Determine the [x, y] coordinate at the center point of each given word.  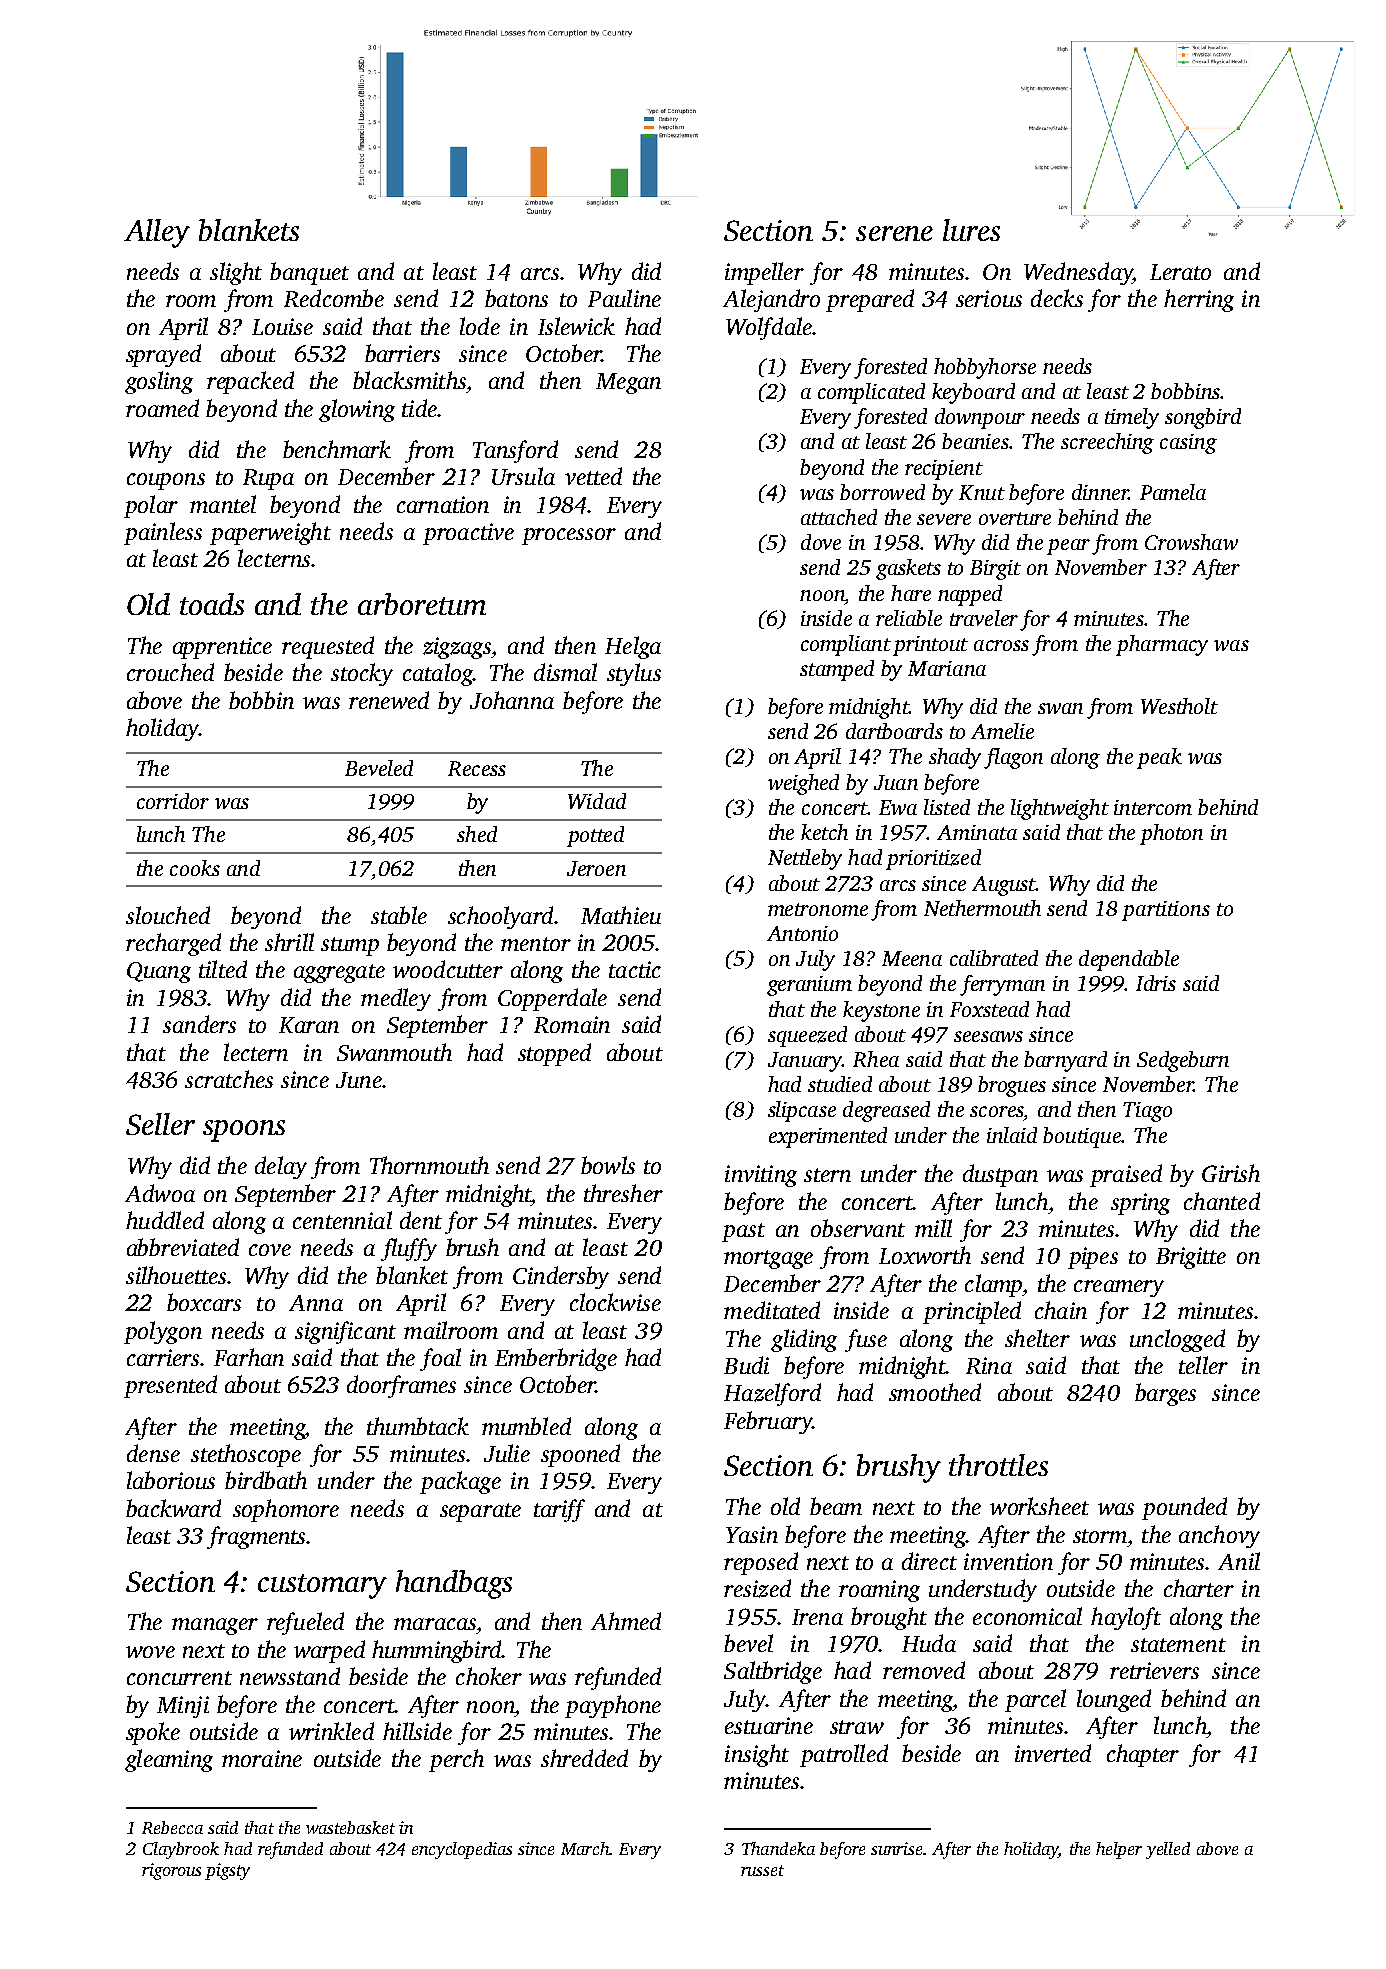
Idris [1156, 983]
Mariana [947, 668]
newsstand [290, 1676]
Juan [896, 782]
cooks [195, 868]
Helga [633, 647]
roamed [162, 408]
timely [1132, 418]
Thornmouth [429, 1165]
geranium [809, 986]
